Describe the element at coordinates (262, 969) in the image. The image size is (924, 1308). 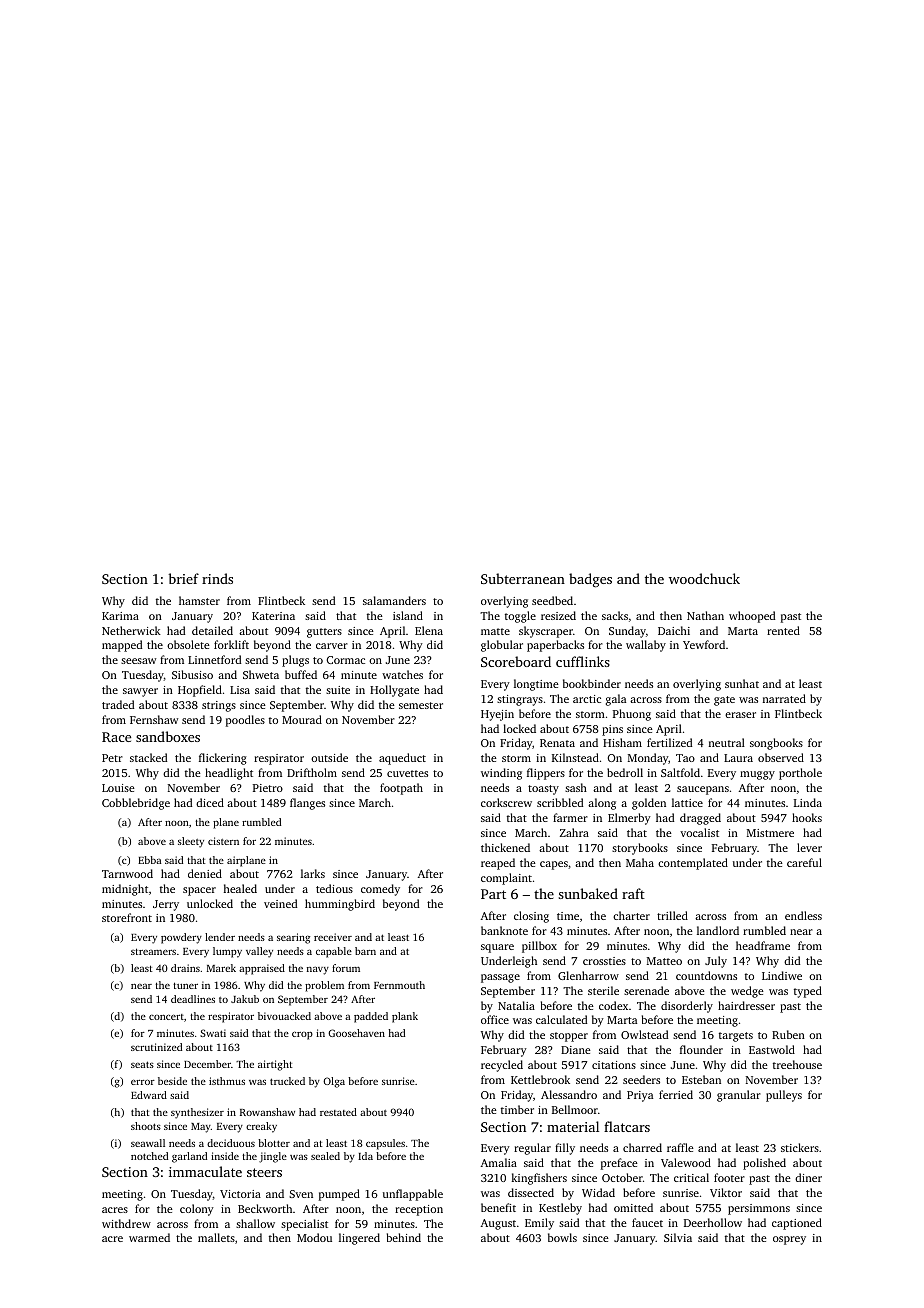
I see `appraised` at that location.
